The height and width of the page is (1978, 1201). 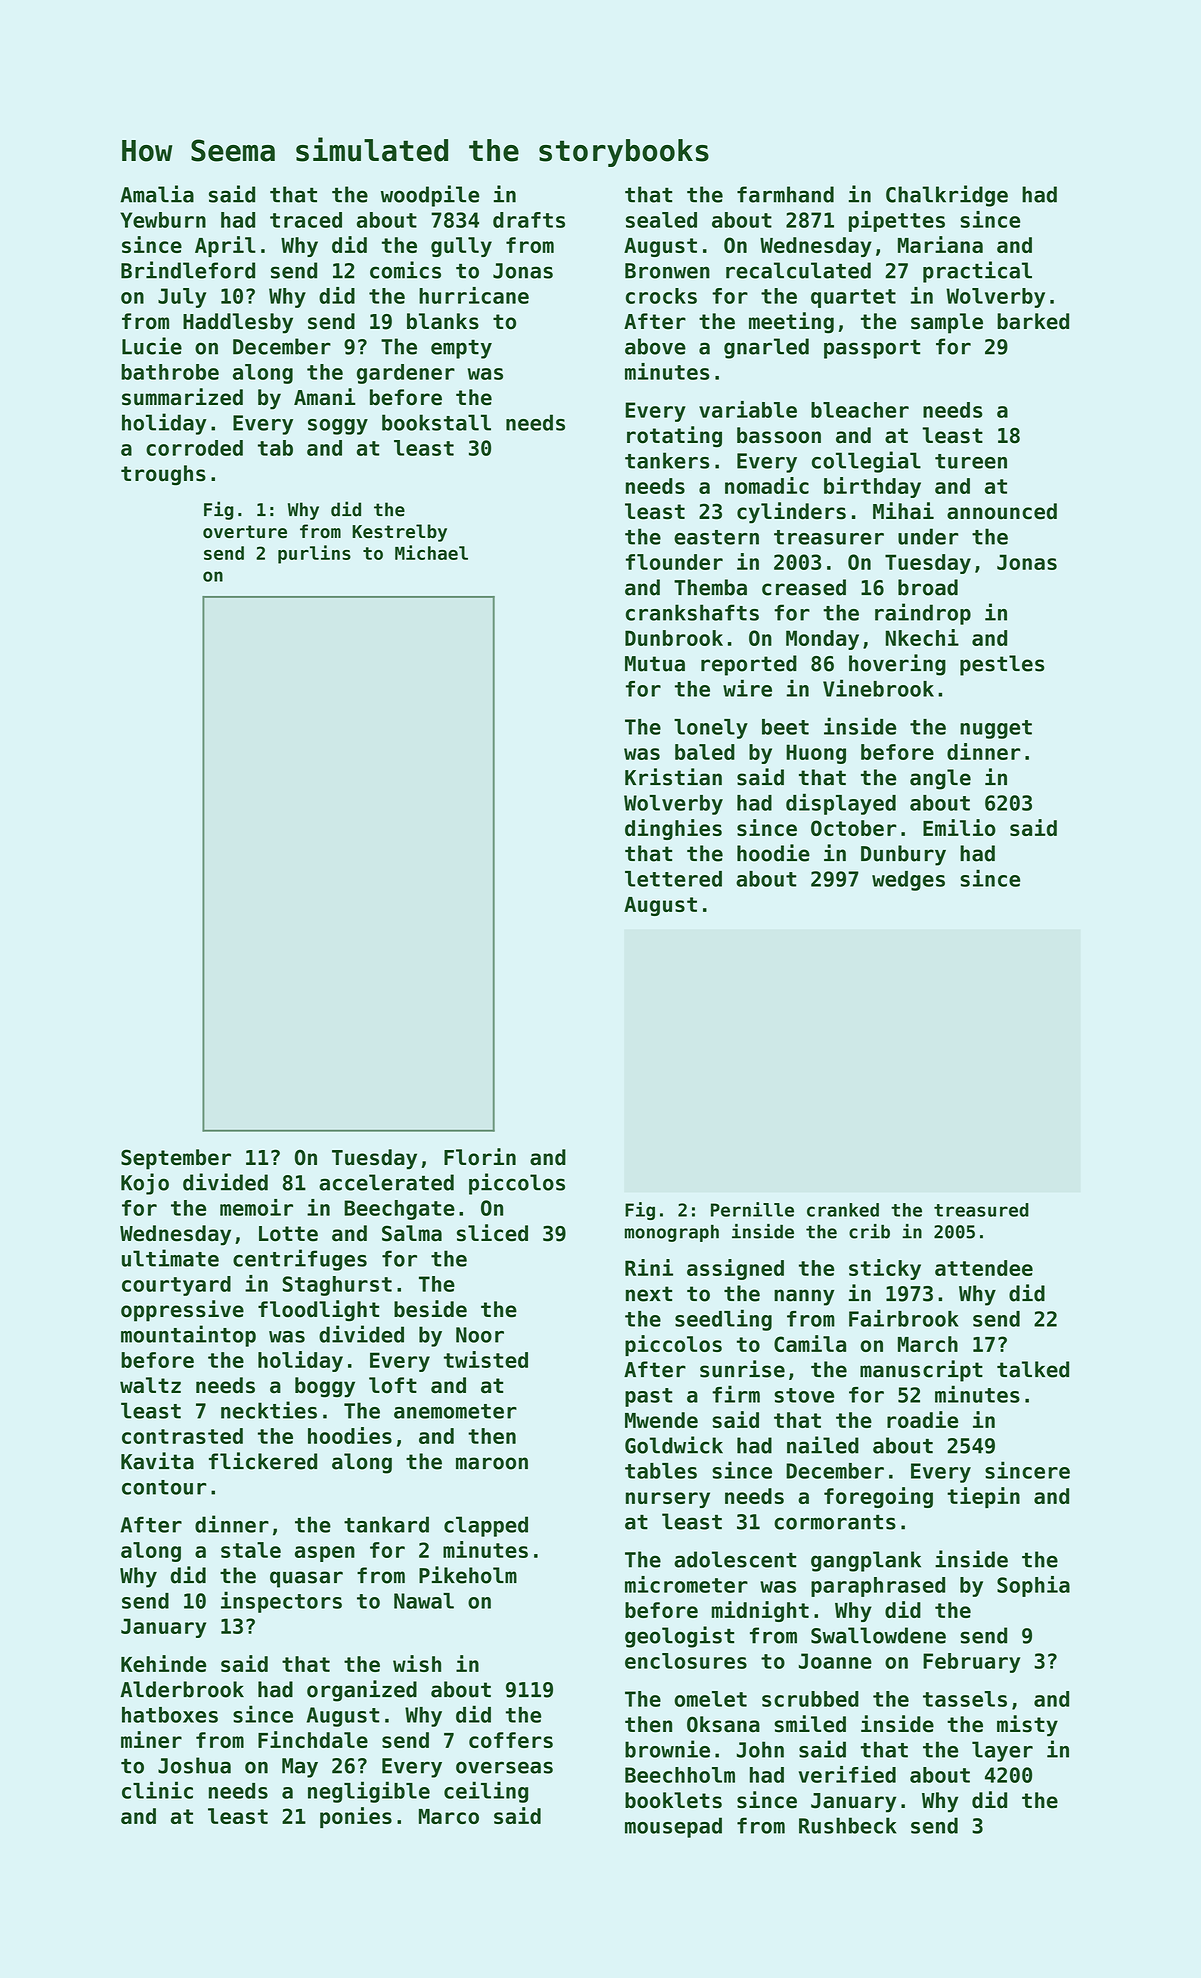 What do you see at coordinates (908, 881) in the page?
I see `wedges` at bounding box center [908, 881].
